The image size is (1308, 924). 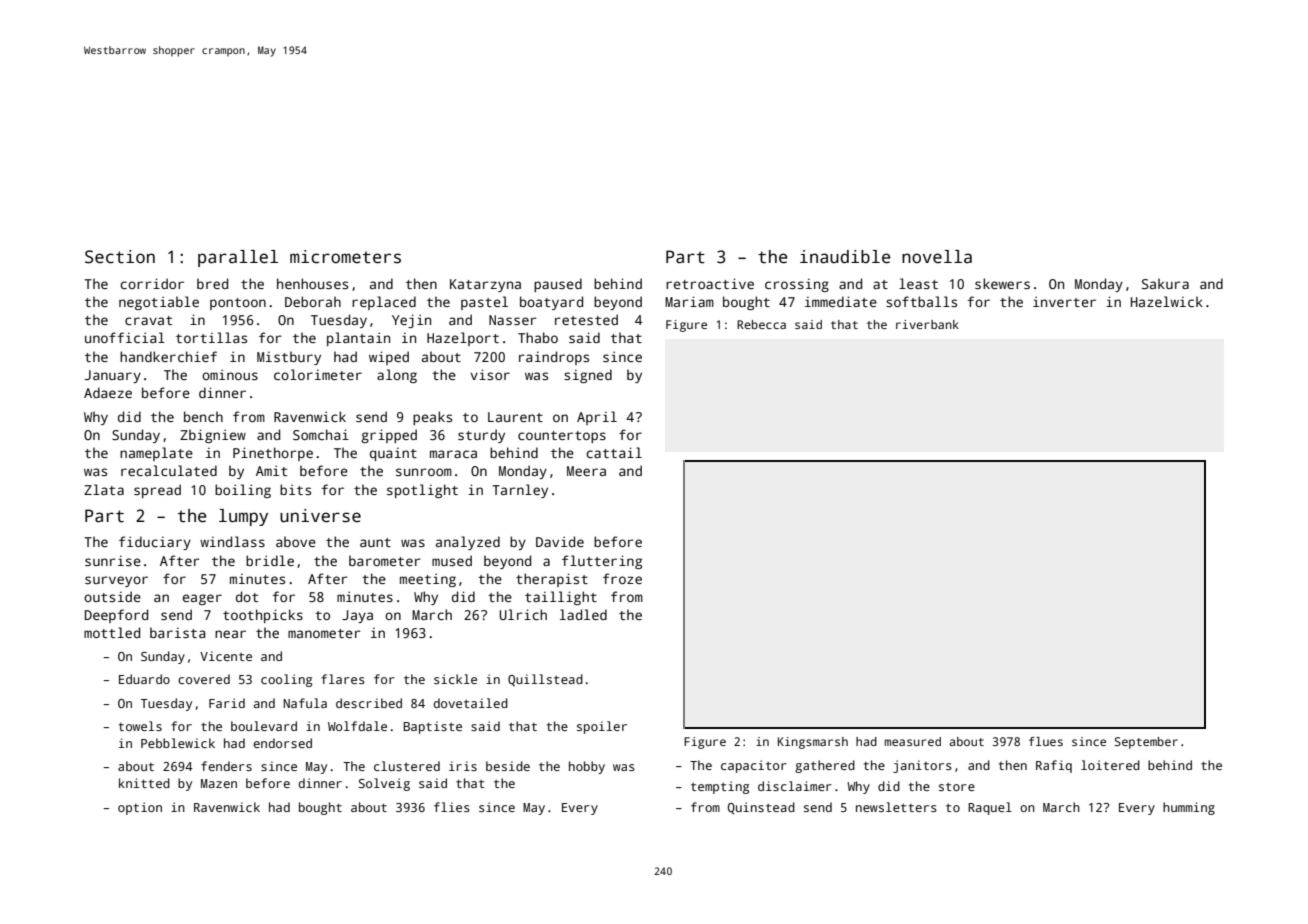 What do you see at coordinates (990, 808) in the screenshot?
I see `Raquel` at bounding box center [990, 808].
